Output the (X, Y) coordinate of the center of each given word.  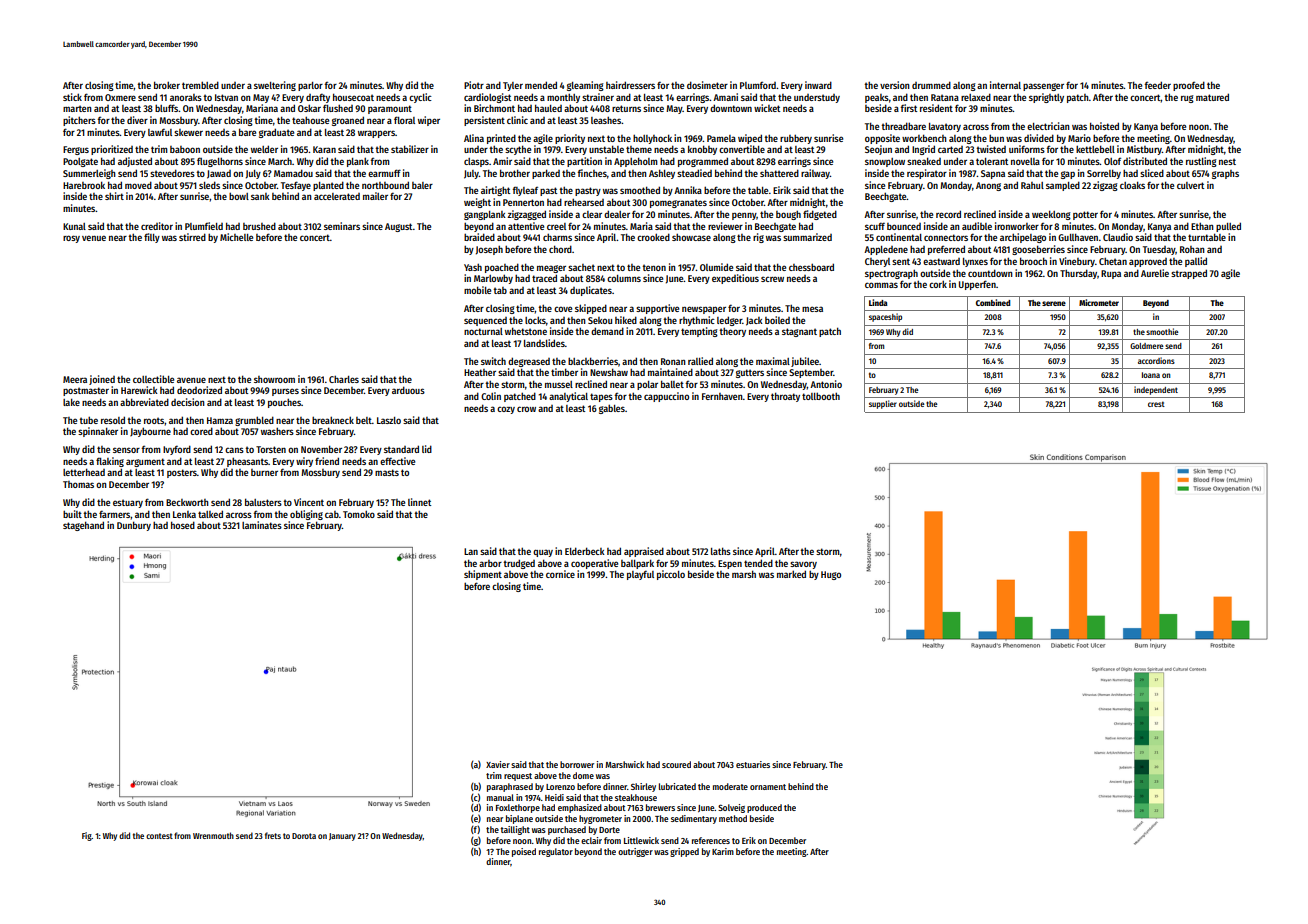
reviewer (725, 226)
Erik (749, 840)
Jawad (219, 174)
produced (764, 808)
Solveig (731, 808)
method (733, 818)
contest (159, 836)
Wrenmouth (213, 835)
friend (327, 461)
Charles (344, 379)
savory (803, 565)
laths (721, 551)
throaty (785, 397)
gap (1068, 175)
